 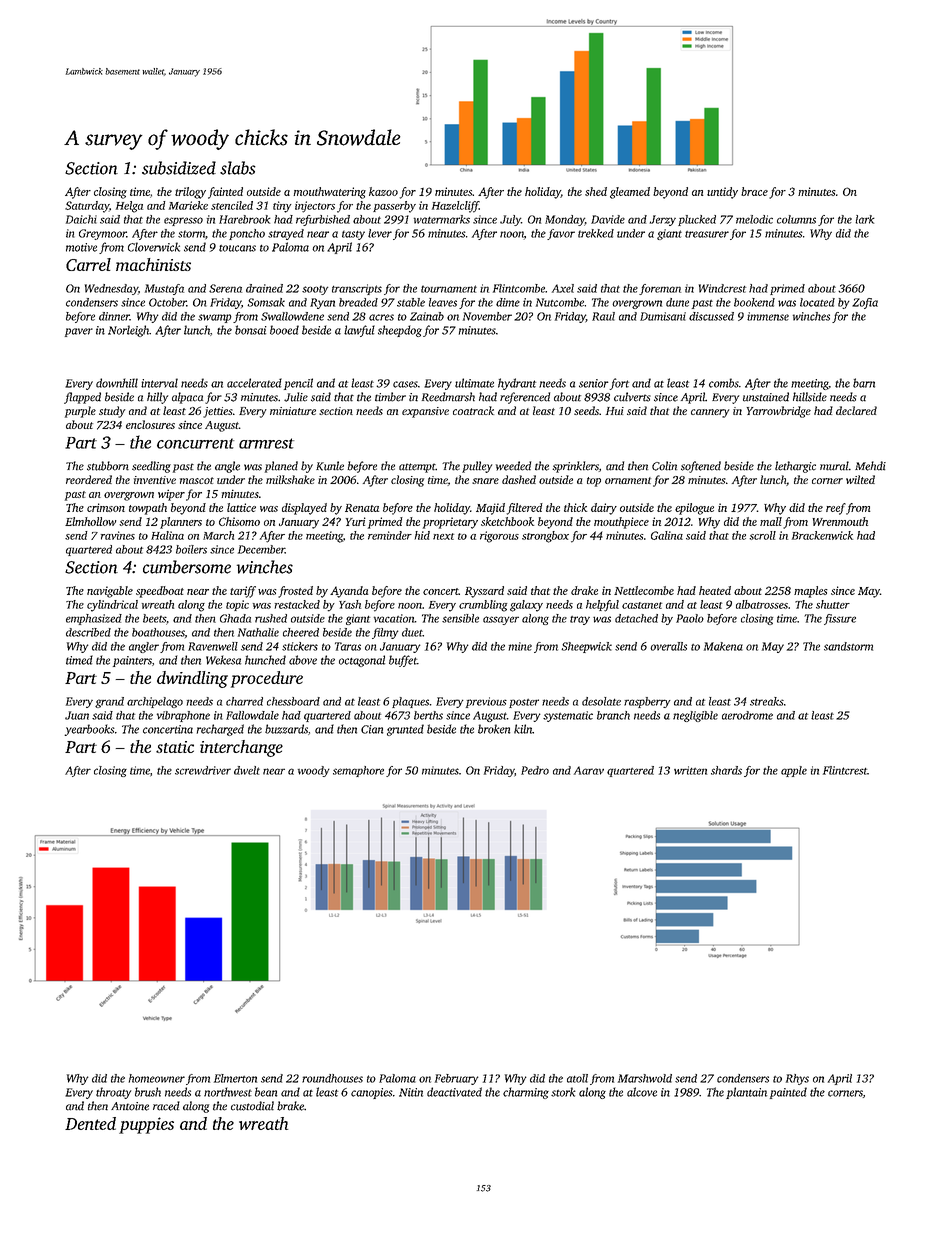 I want to click on deactivated, so click(x=454, y=1092).
